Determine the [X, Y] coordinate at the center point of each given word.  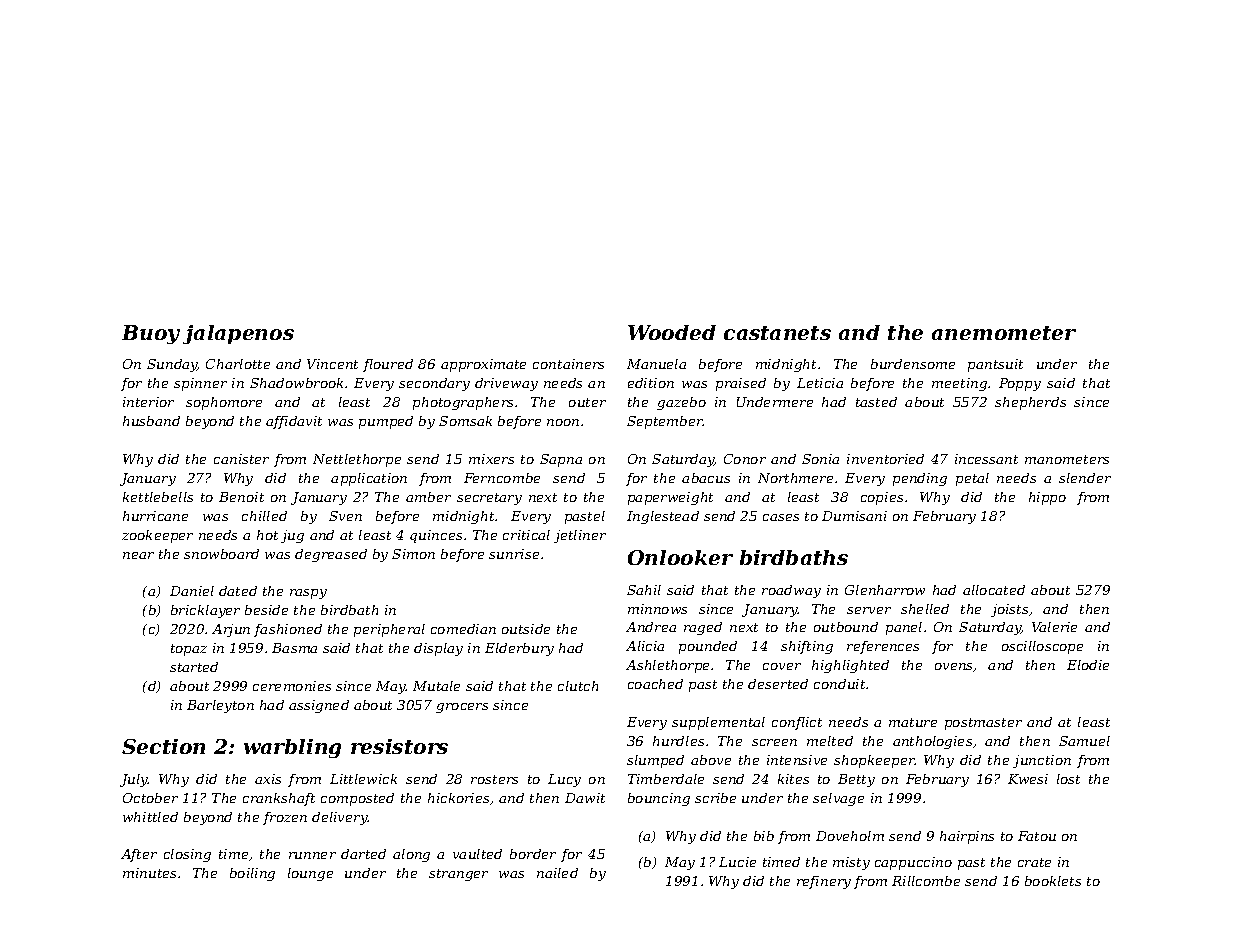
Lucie [737, 862]
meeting [959, 384]
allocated [994, 590]
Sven [345, 516]
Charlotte [238, 364]
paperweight [670, 498]
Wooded [672, 332]
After [139, 855]
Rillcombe [926, 881]
